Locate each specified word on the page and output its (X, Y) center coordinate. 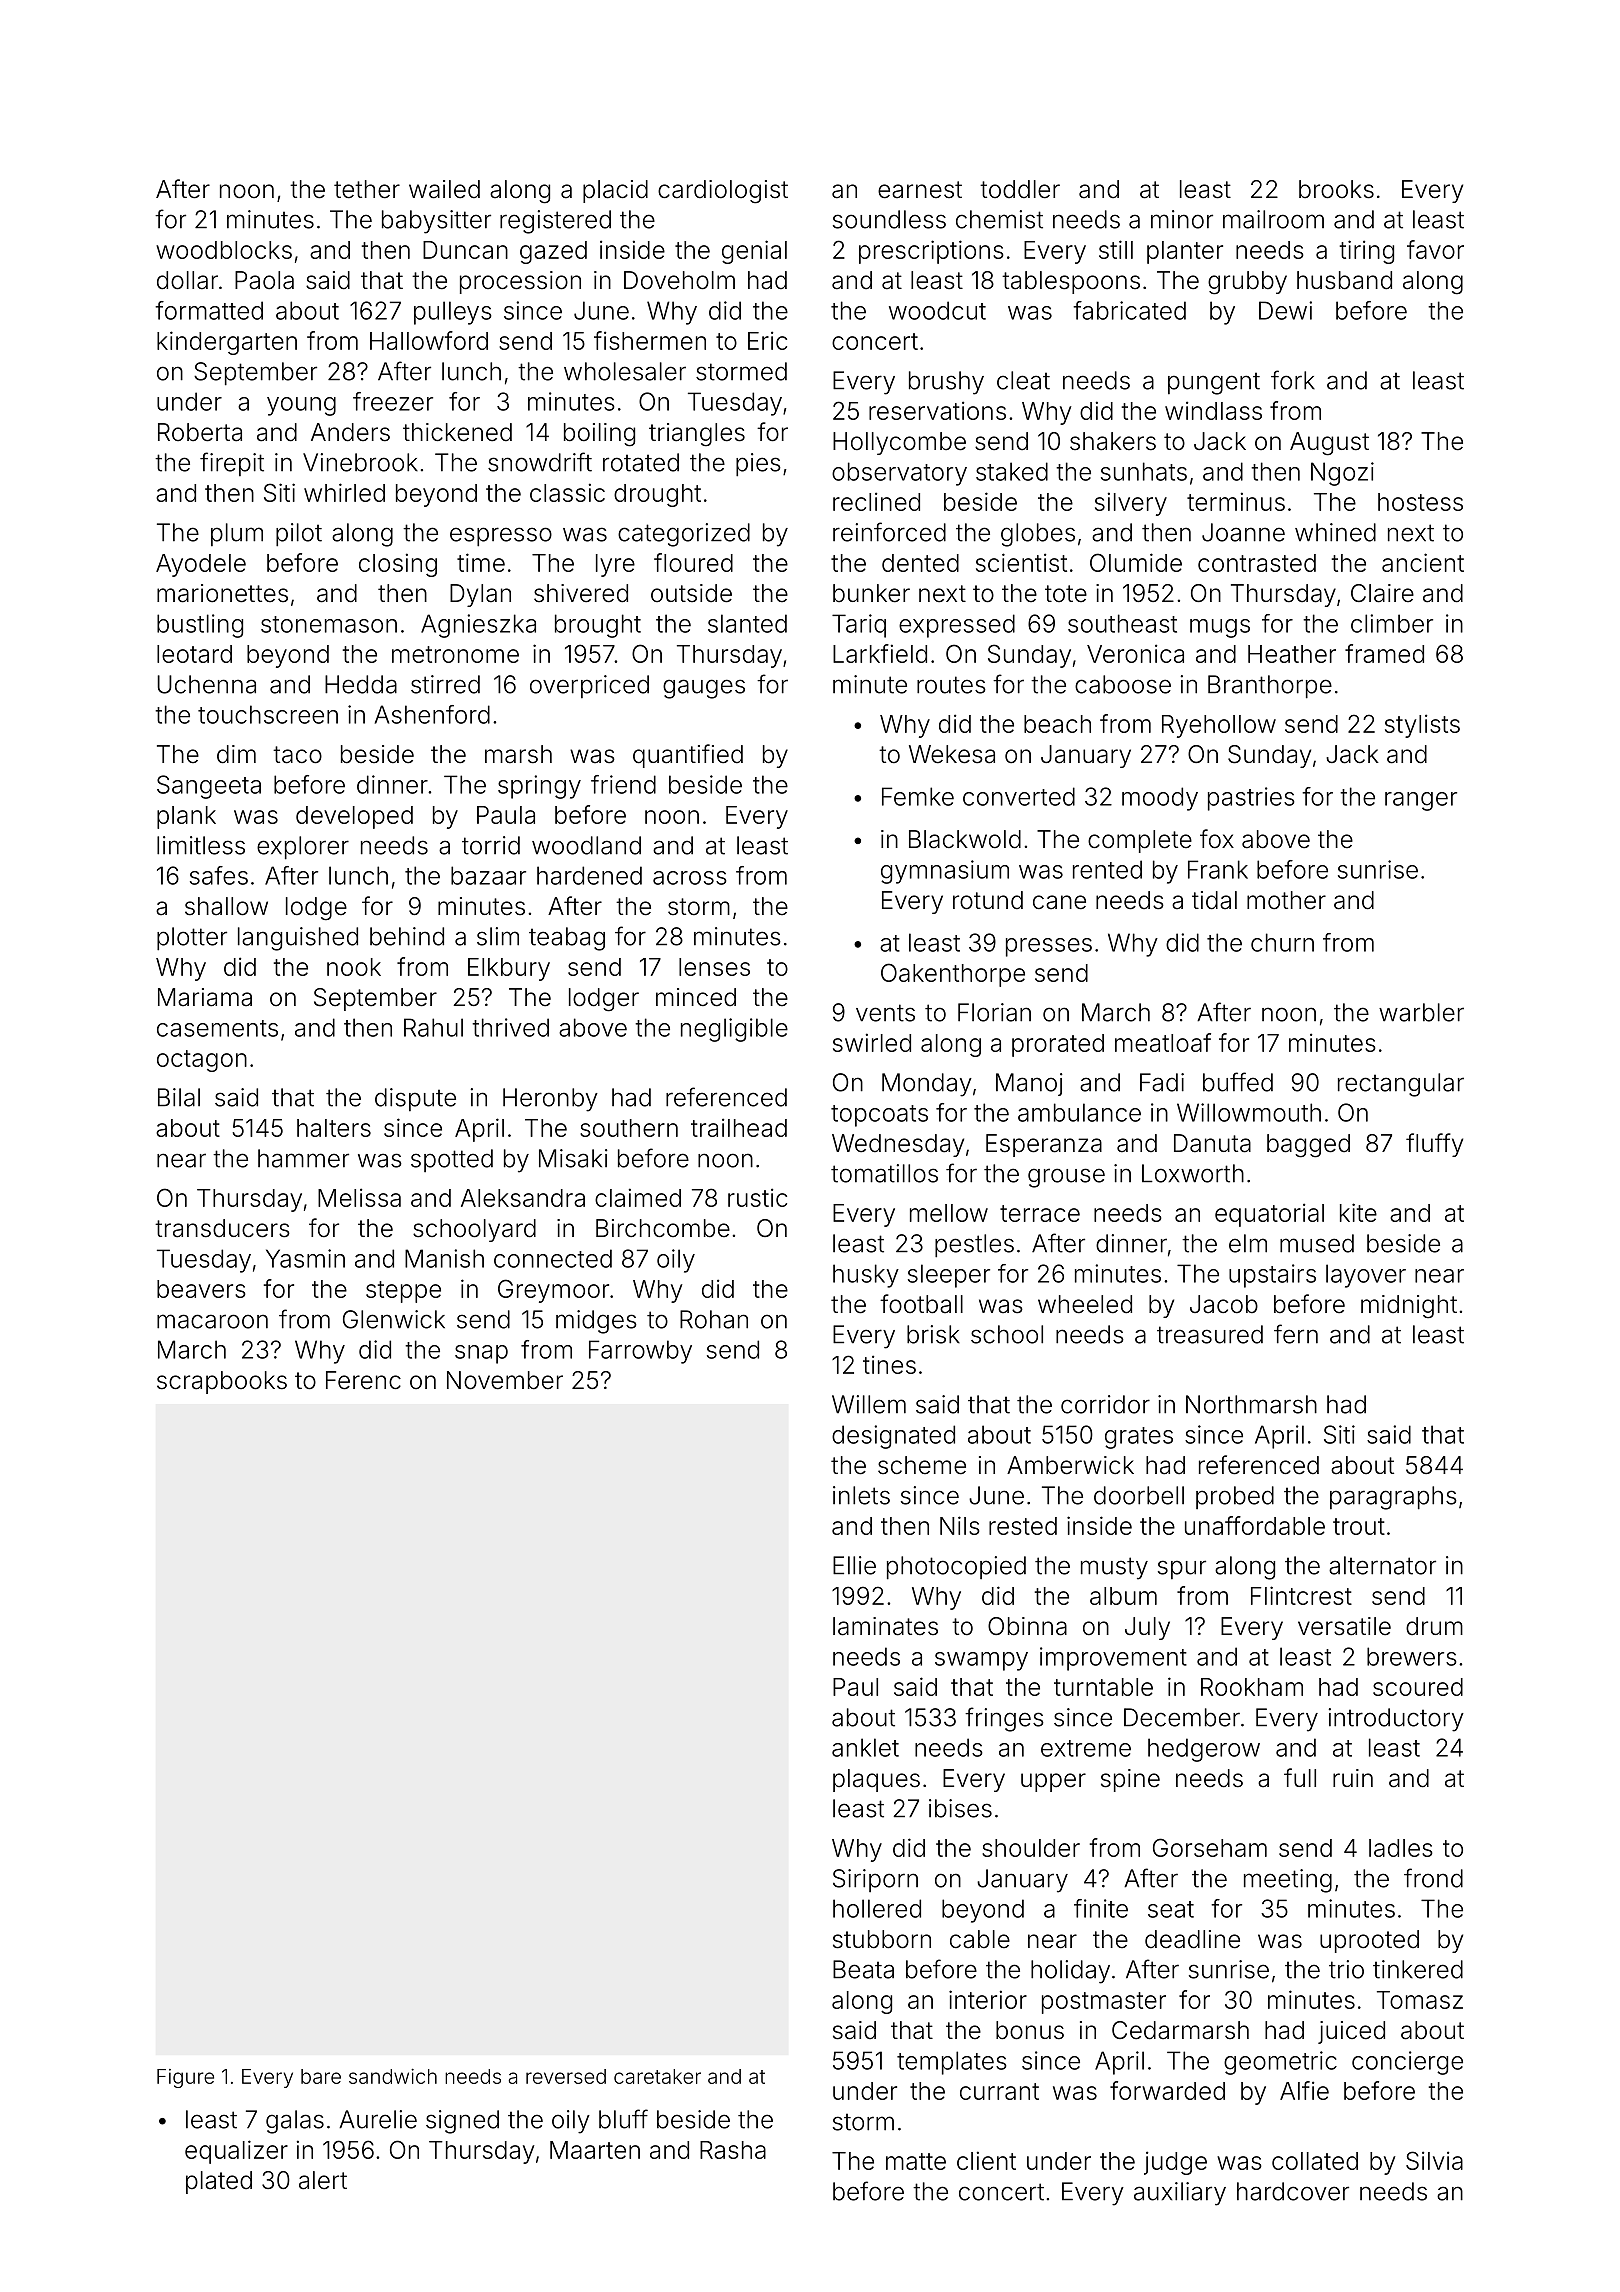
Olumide (1136, 562)
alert (323, 2180)
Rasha (733, 2150)
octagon (202, 1061)
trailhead (739, 1127)
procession (520, 282)
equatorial (1269, 1215)
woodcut (937, 310)
